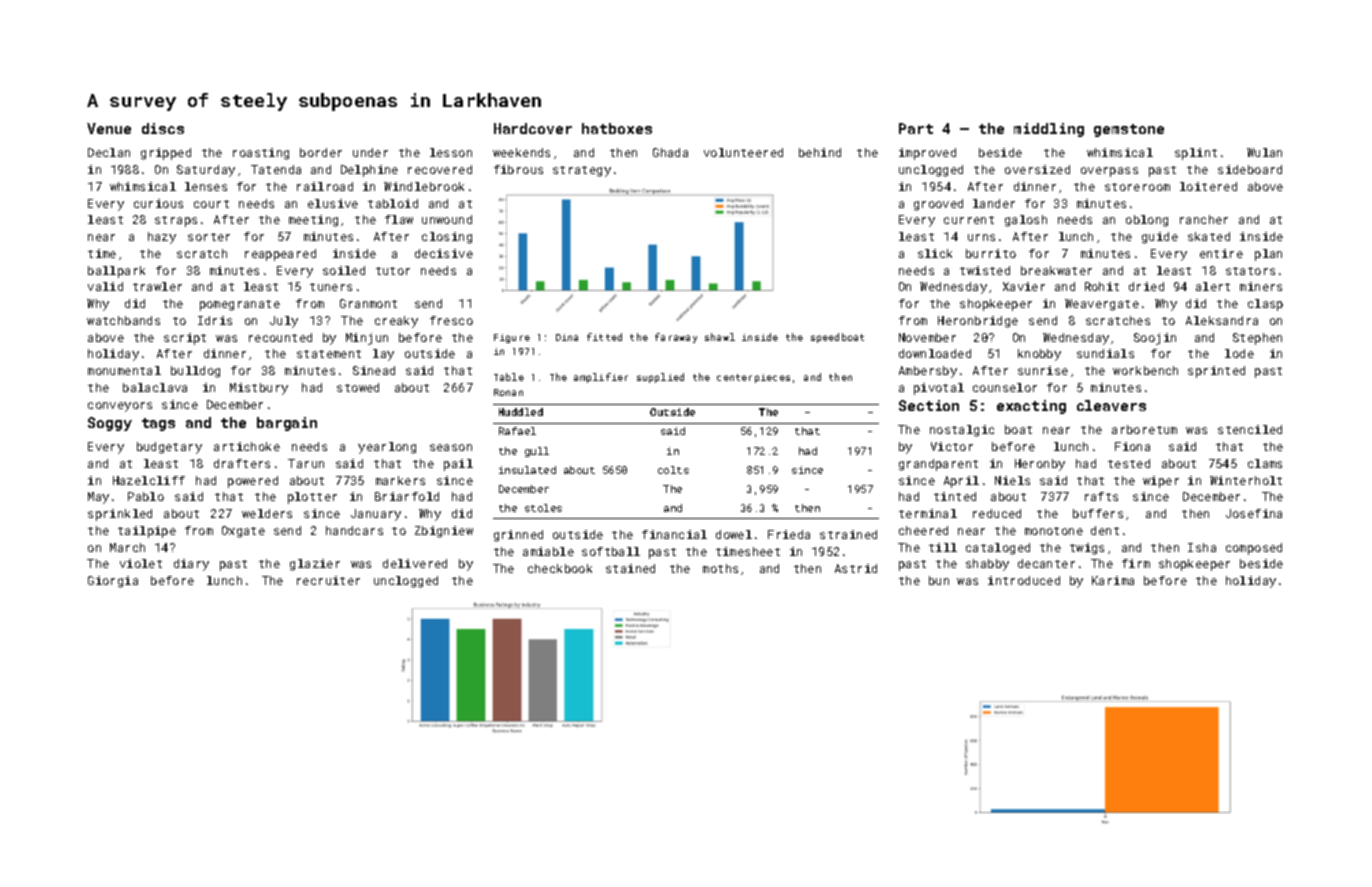 The height and width of the screenshot is (887, 1372). I want to click on fresco, so click(451, 320).
